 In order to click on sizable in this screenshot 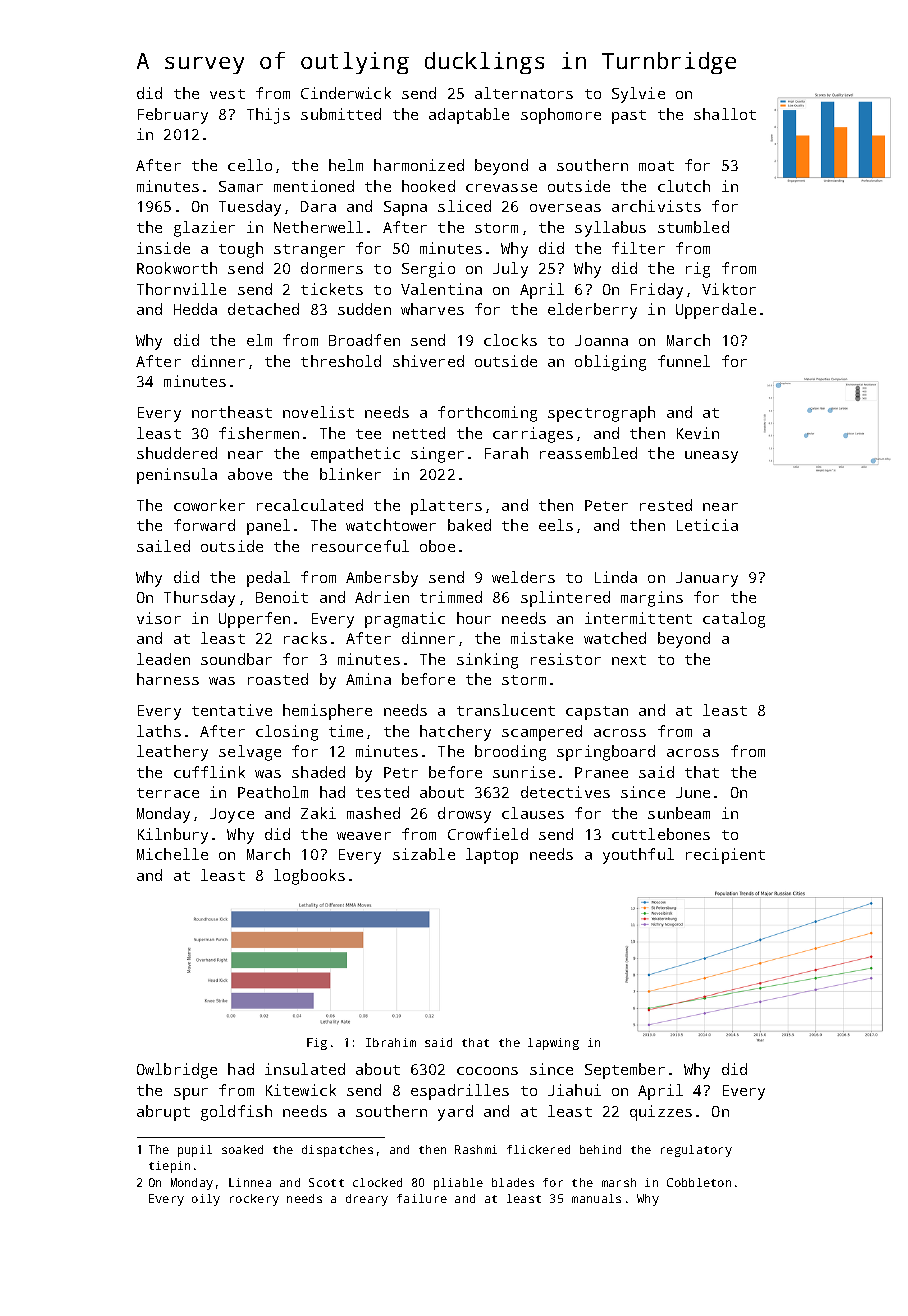, I will do `click(424, 854)`.
